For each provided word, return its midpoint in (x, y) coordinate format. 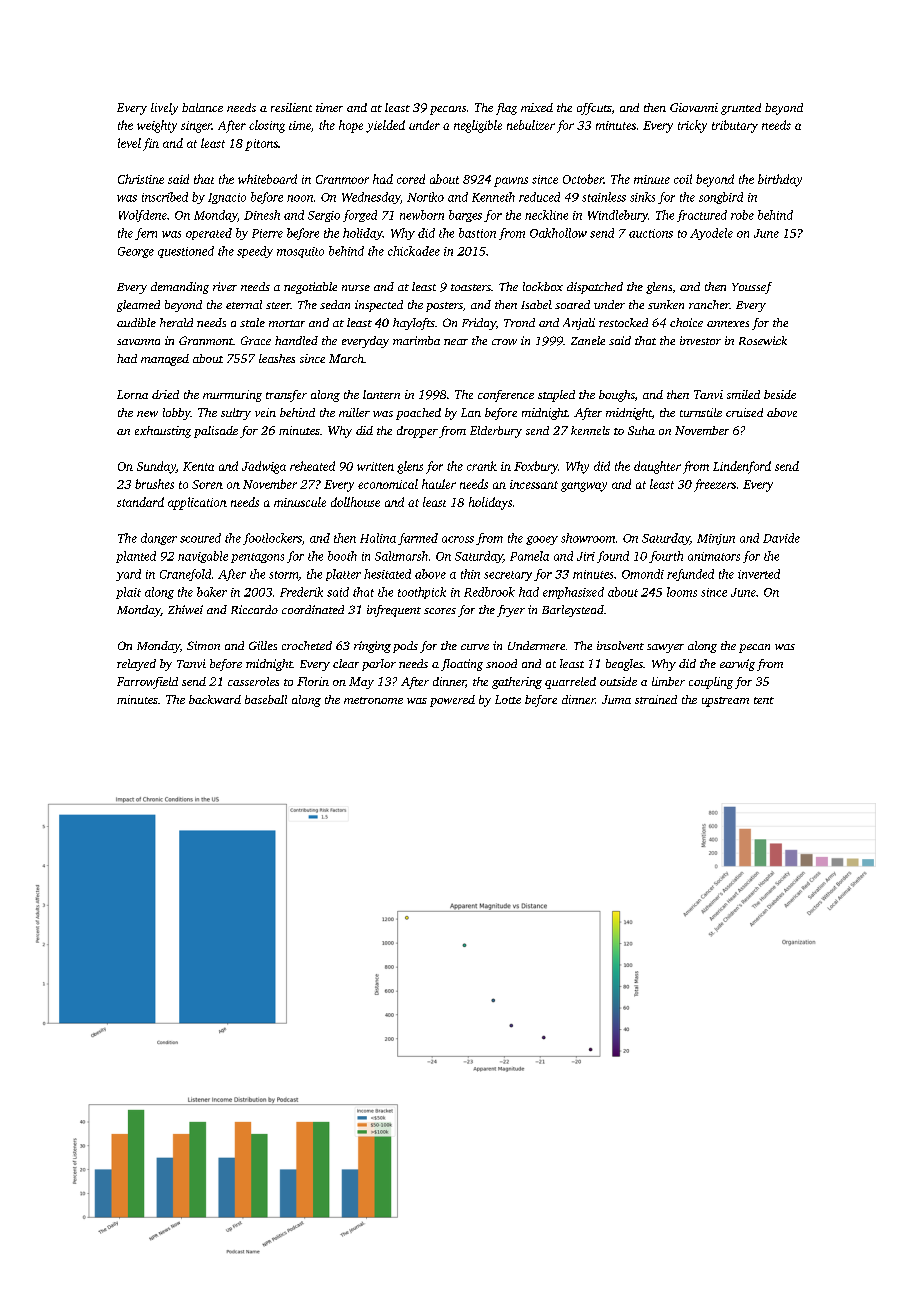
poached (418, 414)
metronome (373, 700)
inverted (759, 574)
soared (572, 304)
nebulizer (531, 125)
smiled (743, 394)
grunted (741, 109)
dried (165, 394)
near (456, 342)
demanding (180, 288)
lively (164, 109)
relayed (136, 665)
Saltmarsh (401, 556)
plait (128, 593)
